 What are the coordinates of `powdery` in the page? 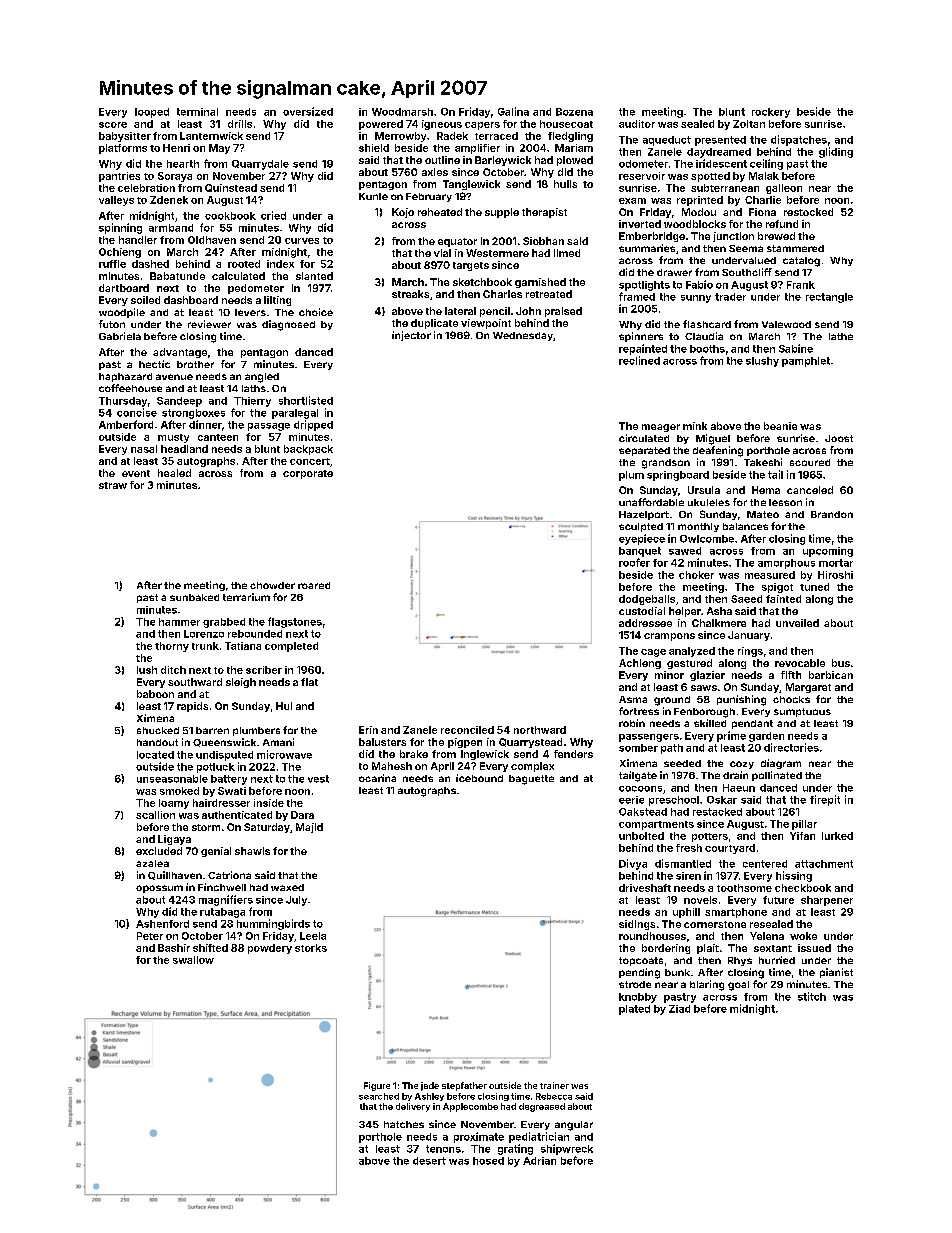 It's located at (270, 949).
